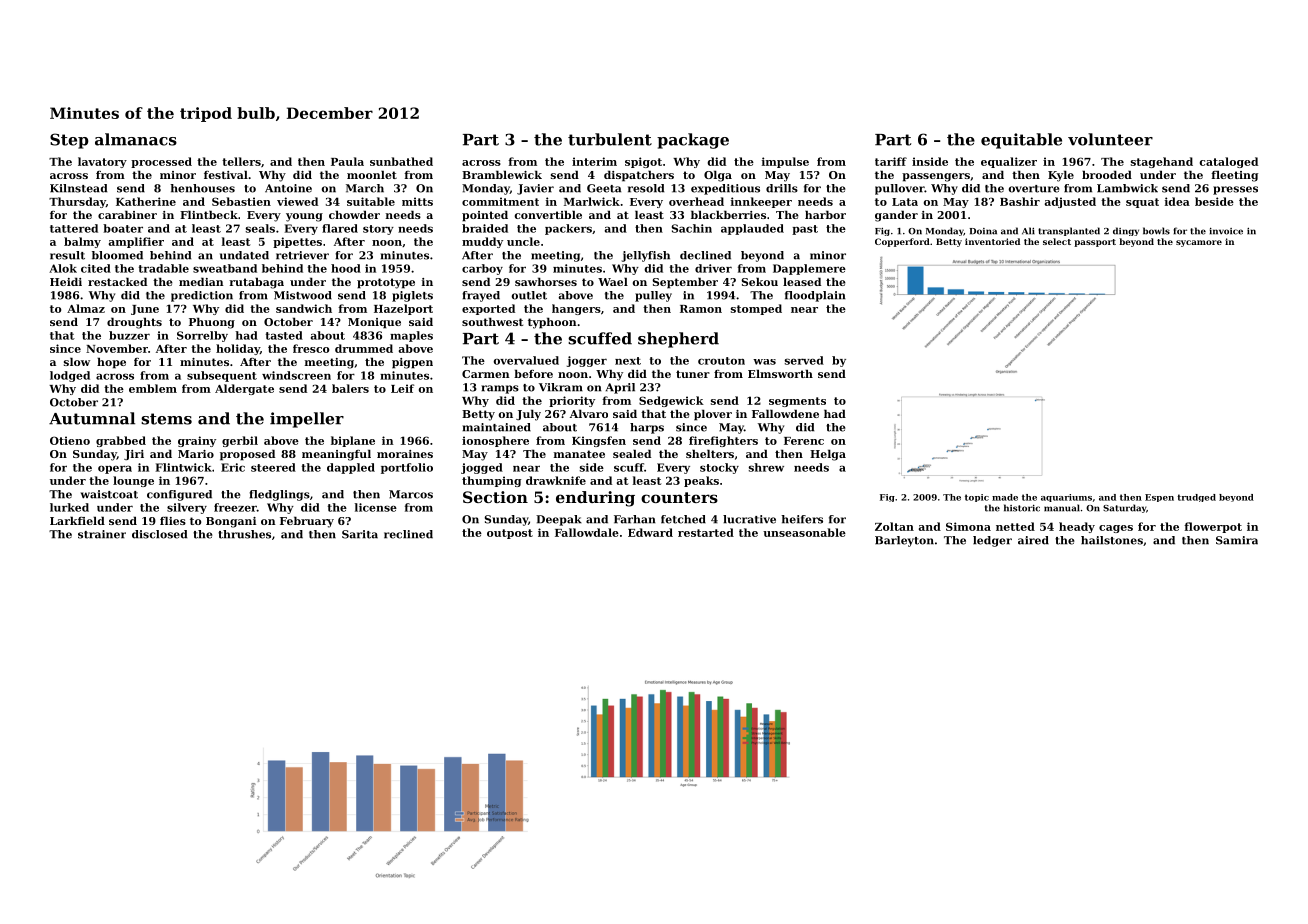 The image size is (1308, 924). What do you see at coordinates (500, 389) in the image?
I see `ramps` at bounding box center [500, 389].
